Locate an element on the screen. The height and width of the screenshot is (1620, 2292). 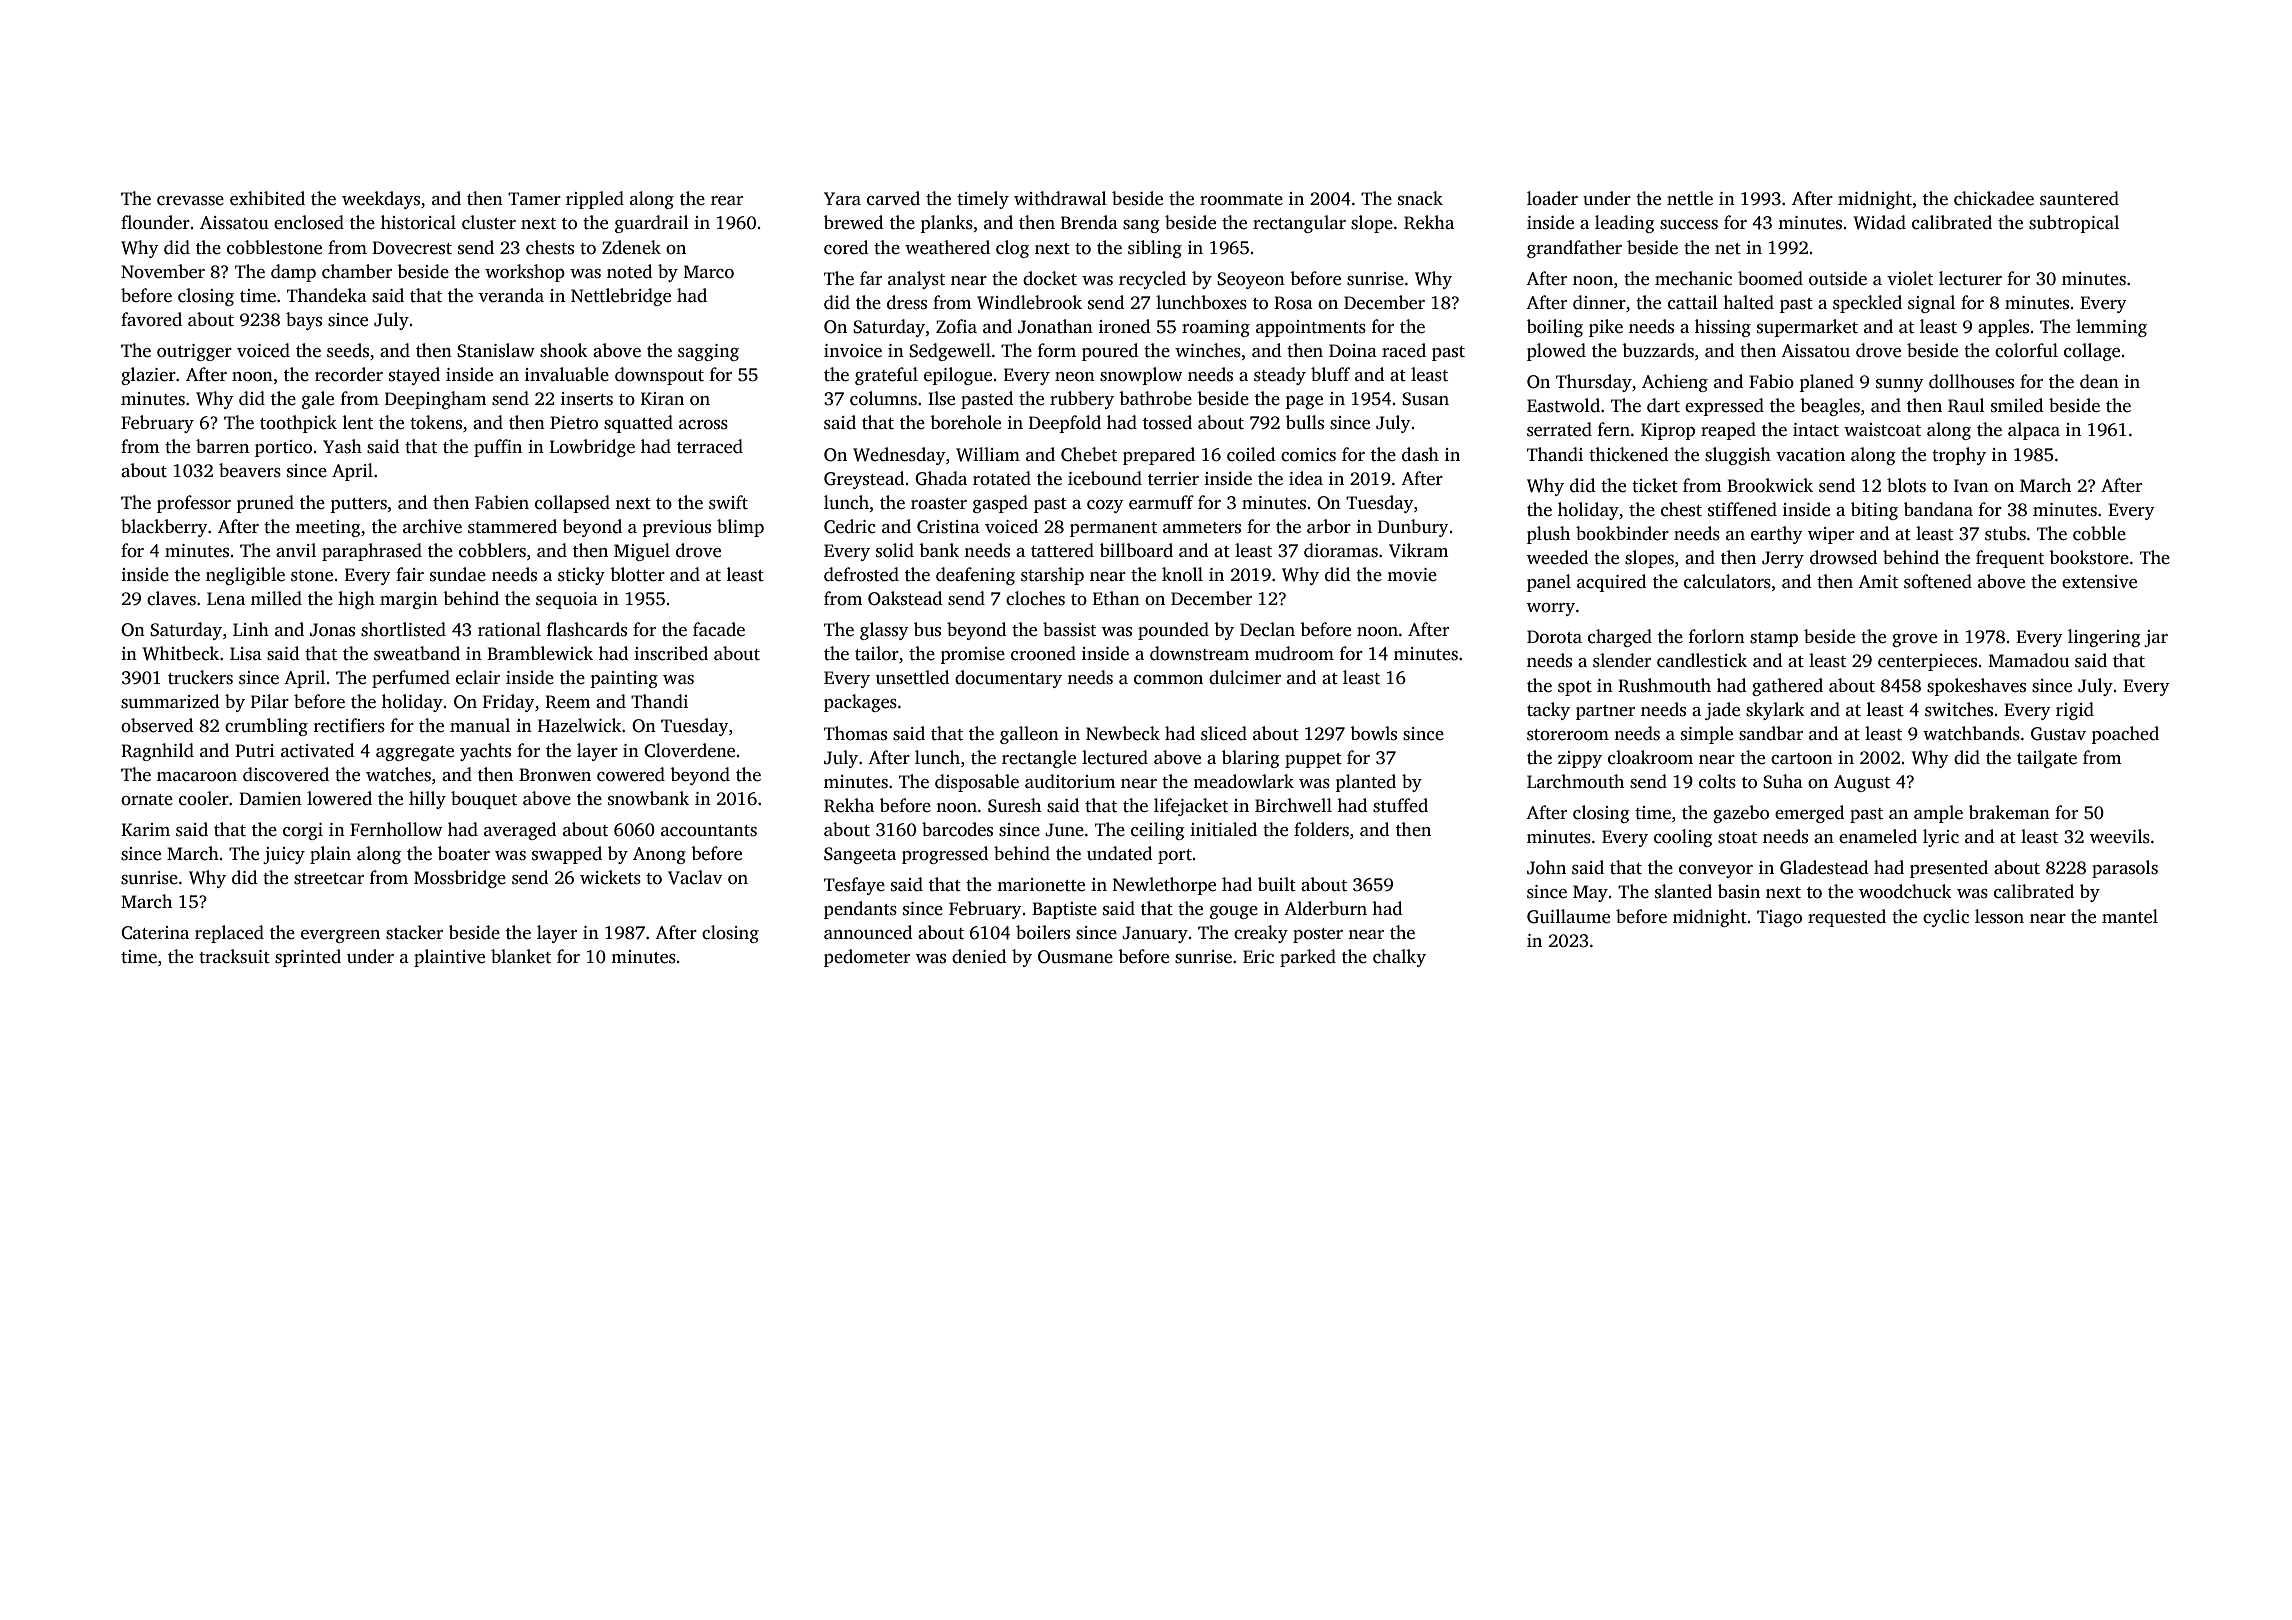
sagging is located at coordinates (708, 352).
